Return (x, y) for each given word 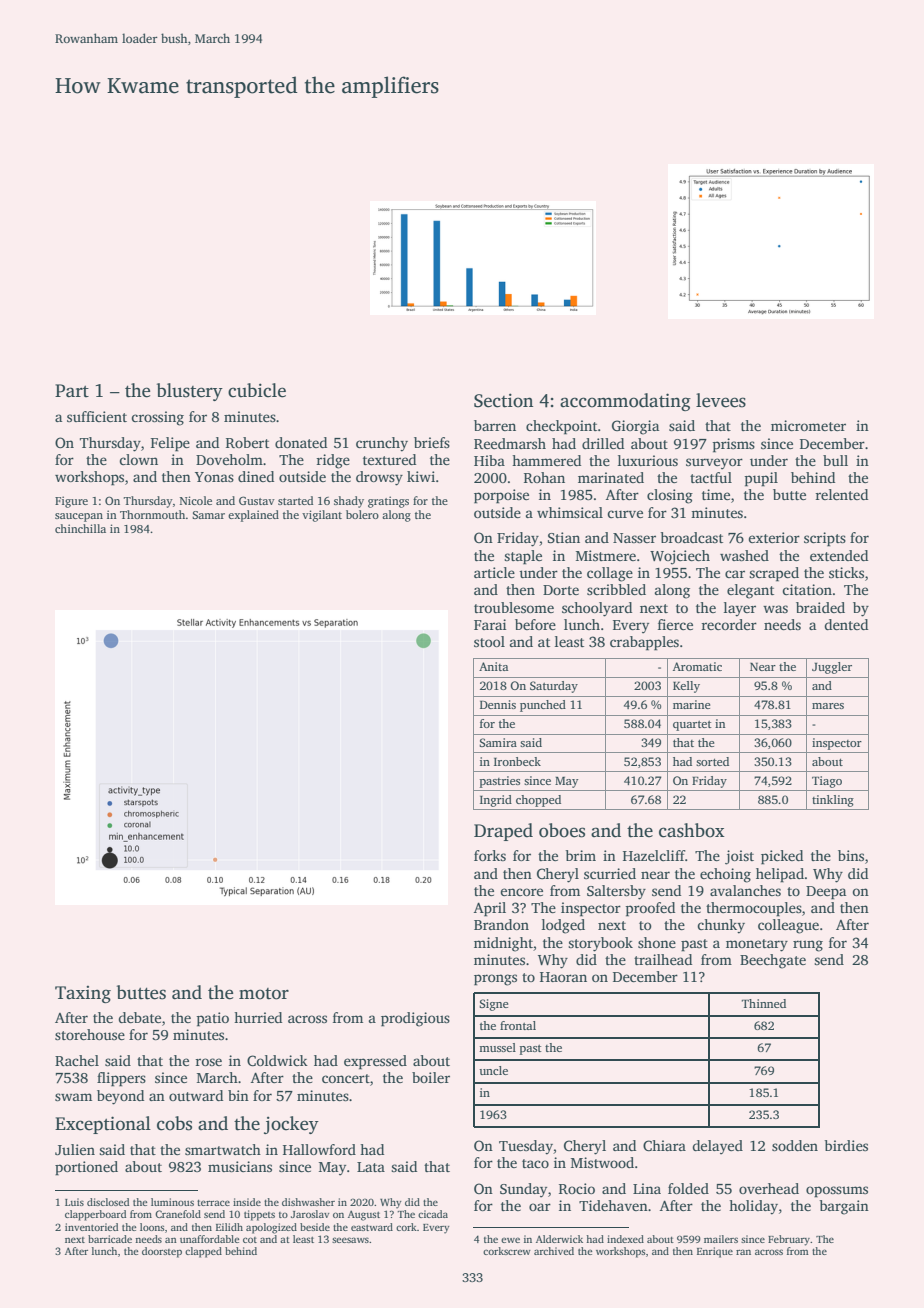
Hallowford (319, 1149)
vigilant (322, 516)
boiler (431, 1077)
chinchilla (80, 528)
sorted (712, 761)
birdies (846, 1145)
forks (490, 855)
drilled (603, 443)
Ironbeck (517, 761)
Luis (74, 1202)
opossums (837, 1192)
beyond (120, 1097)
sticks (846, 572)
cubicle (257, 390)
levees (721, 400)
